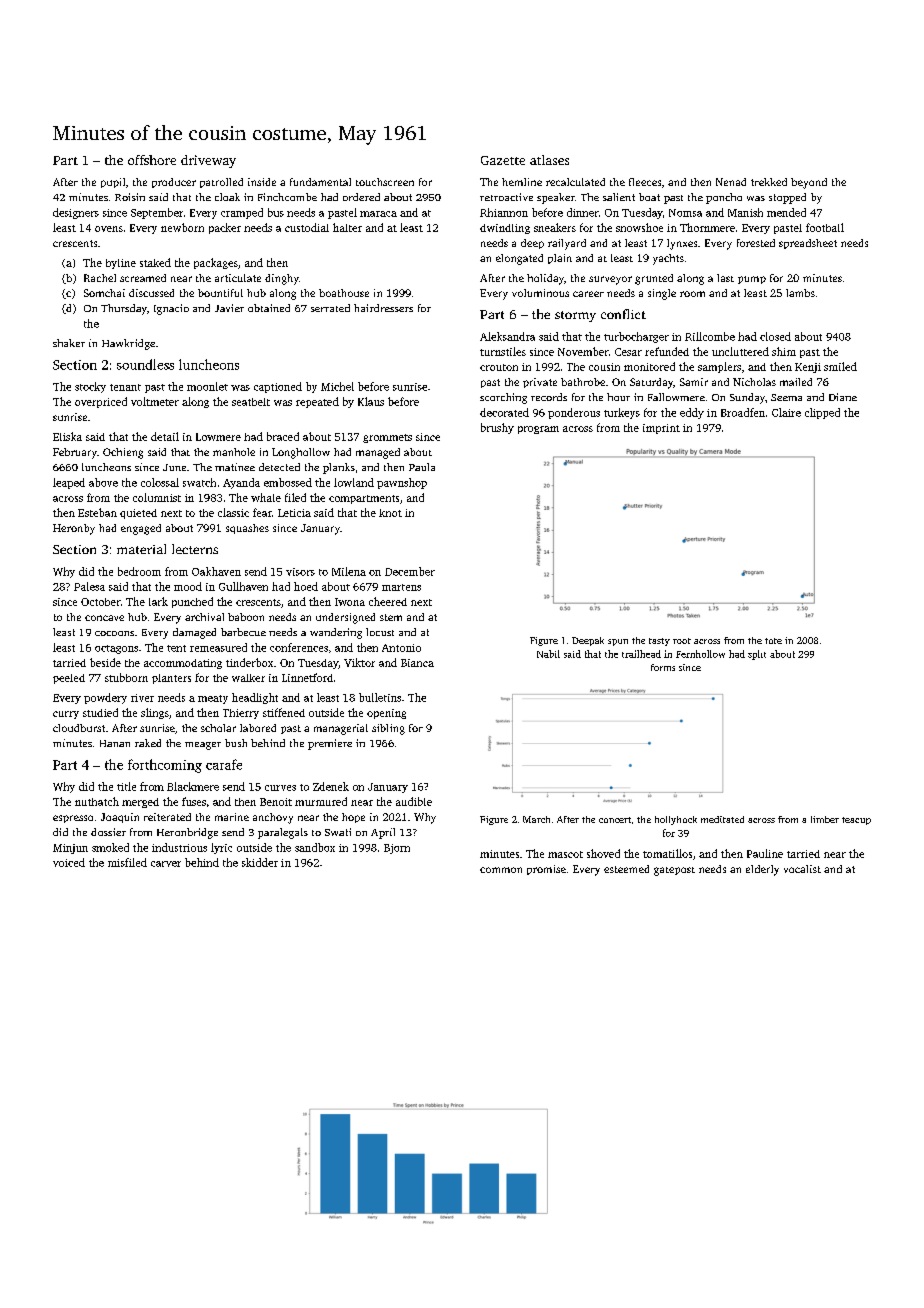 This screenshot has height=1308, width=924. What do you see at coordinates (69, 483) in the screenshot?
I see `leaped` at bounding box center [69, 483].
